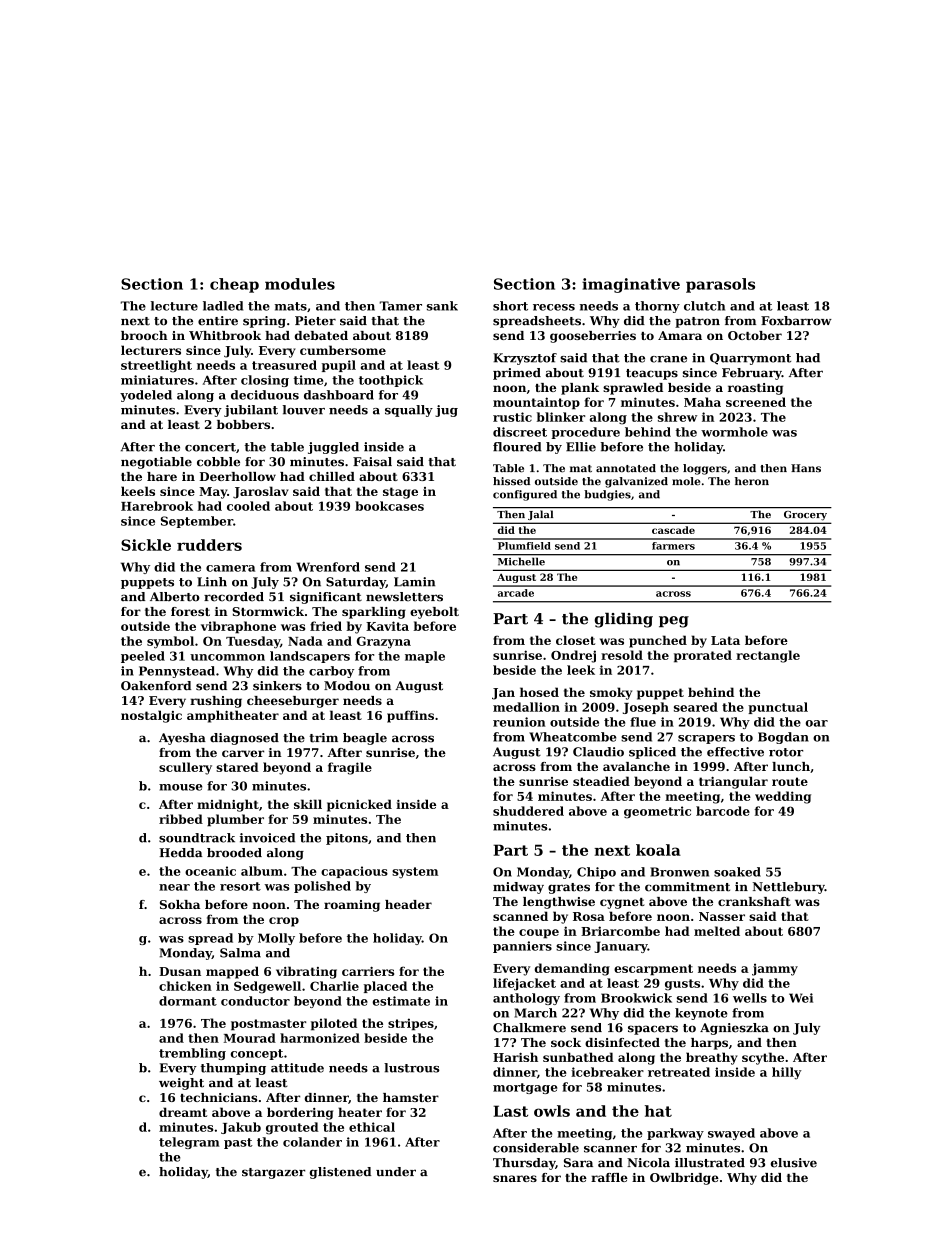  Describe the element at coordinates (515, 1178) in the page. I see `snares` at that location.
